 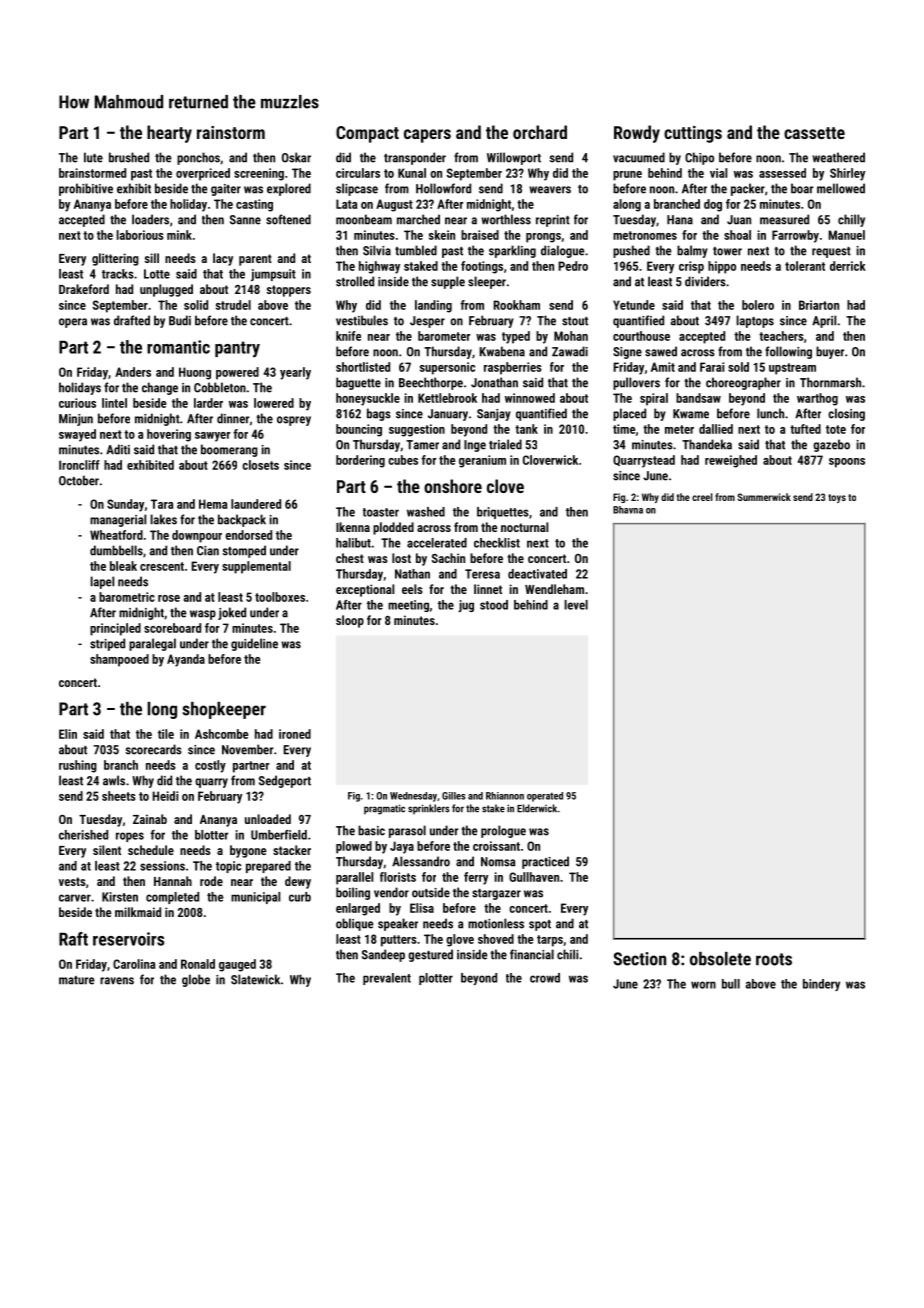 I want to click on rose, so click(x=169, y=598).
